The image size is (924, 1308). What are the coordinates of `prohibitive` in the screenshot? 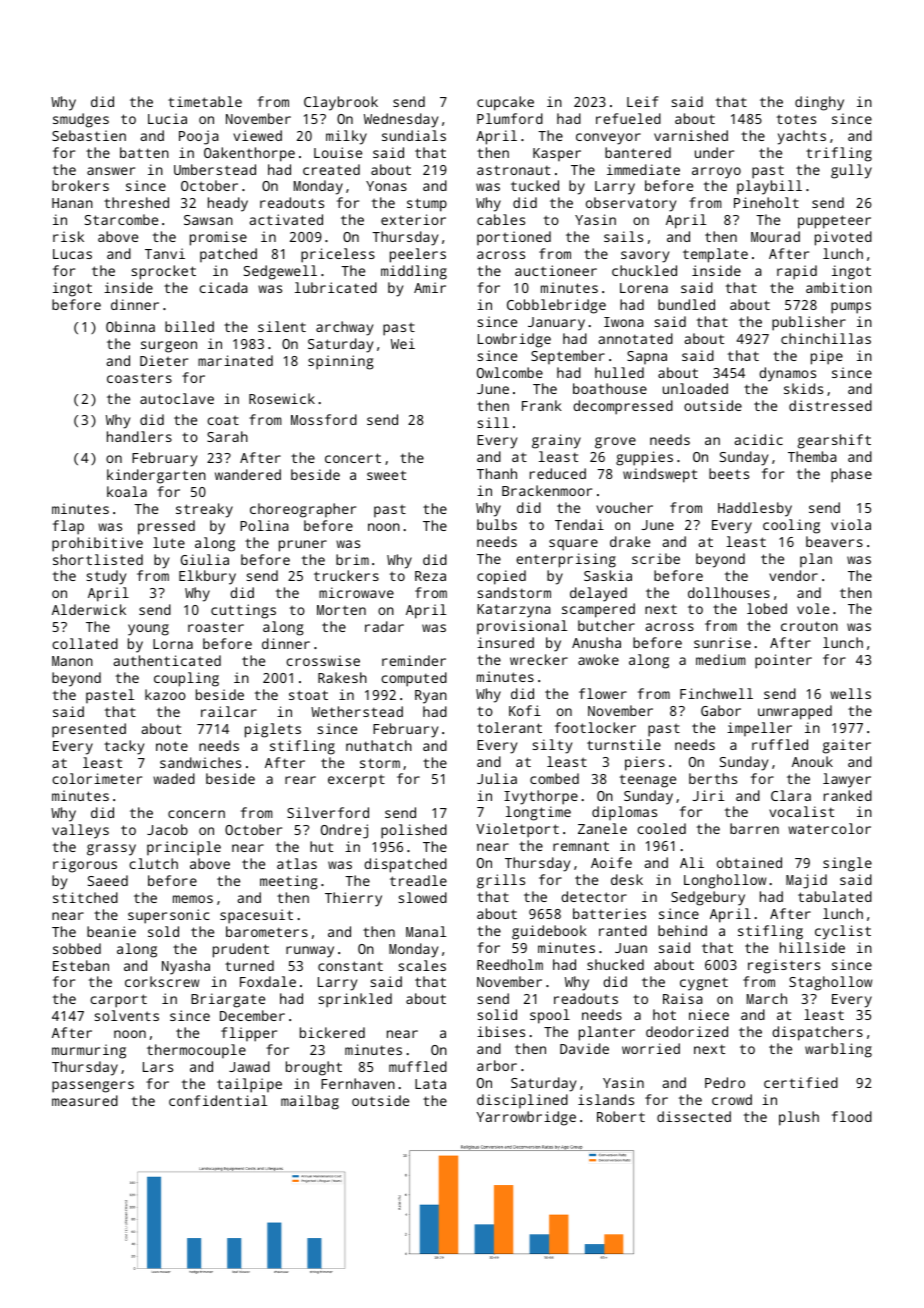 It's located at (97, 544).
